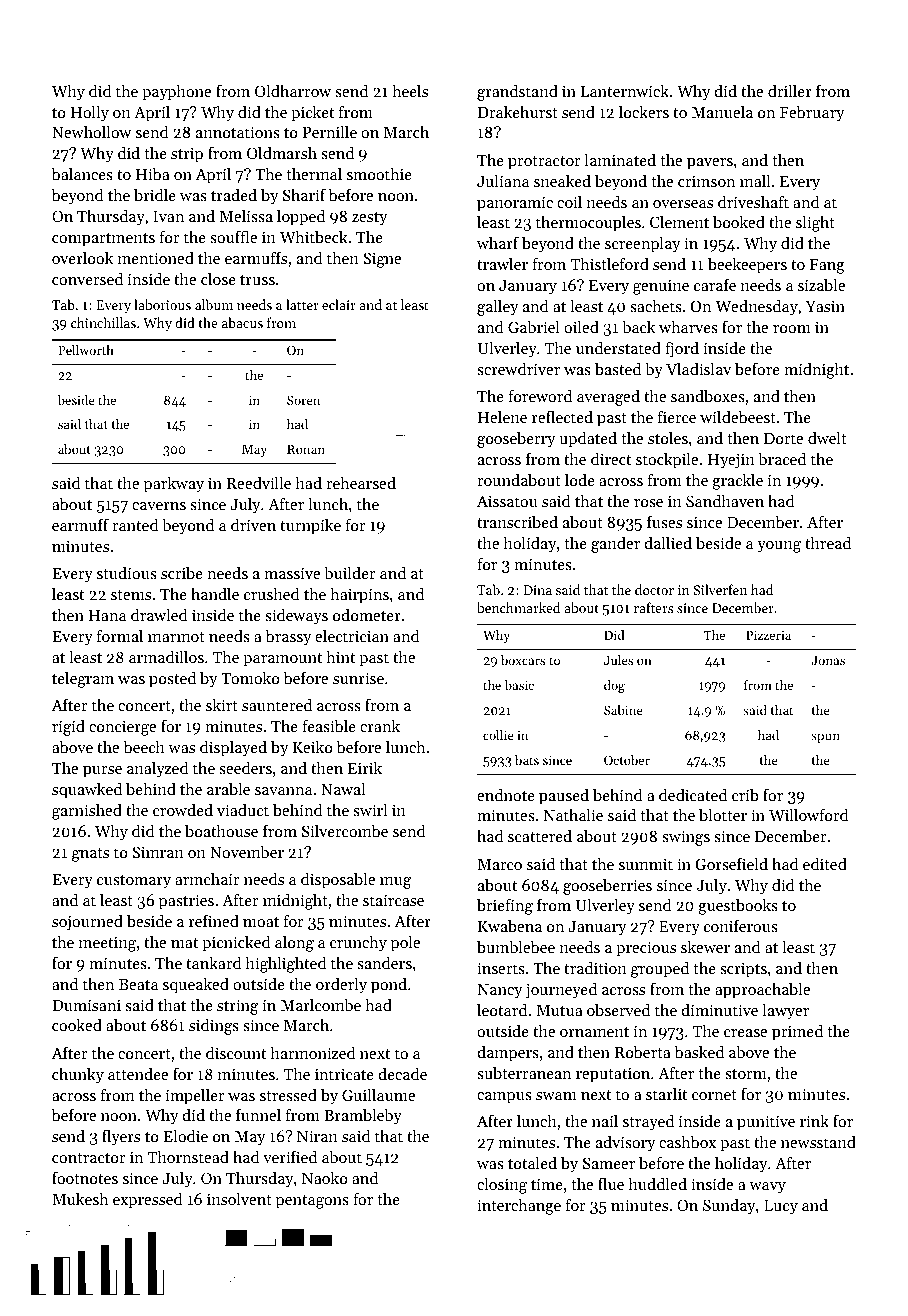 The height and width of the image is (1316, 908). What do you see at coordinates (792, 329) in the image?
I see `room` at bounding box center [792, 329].
